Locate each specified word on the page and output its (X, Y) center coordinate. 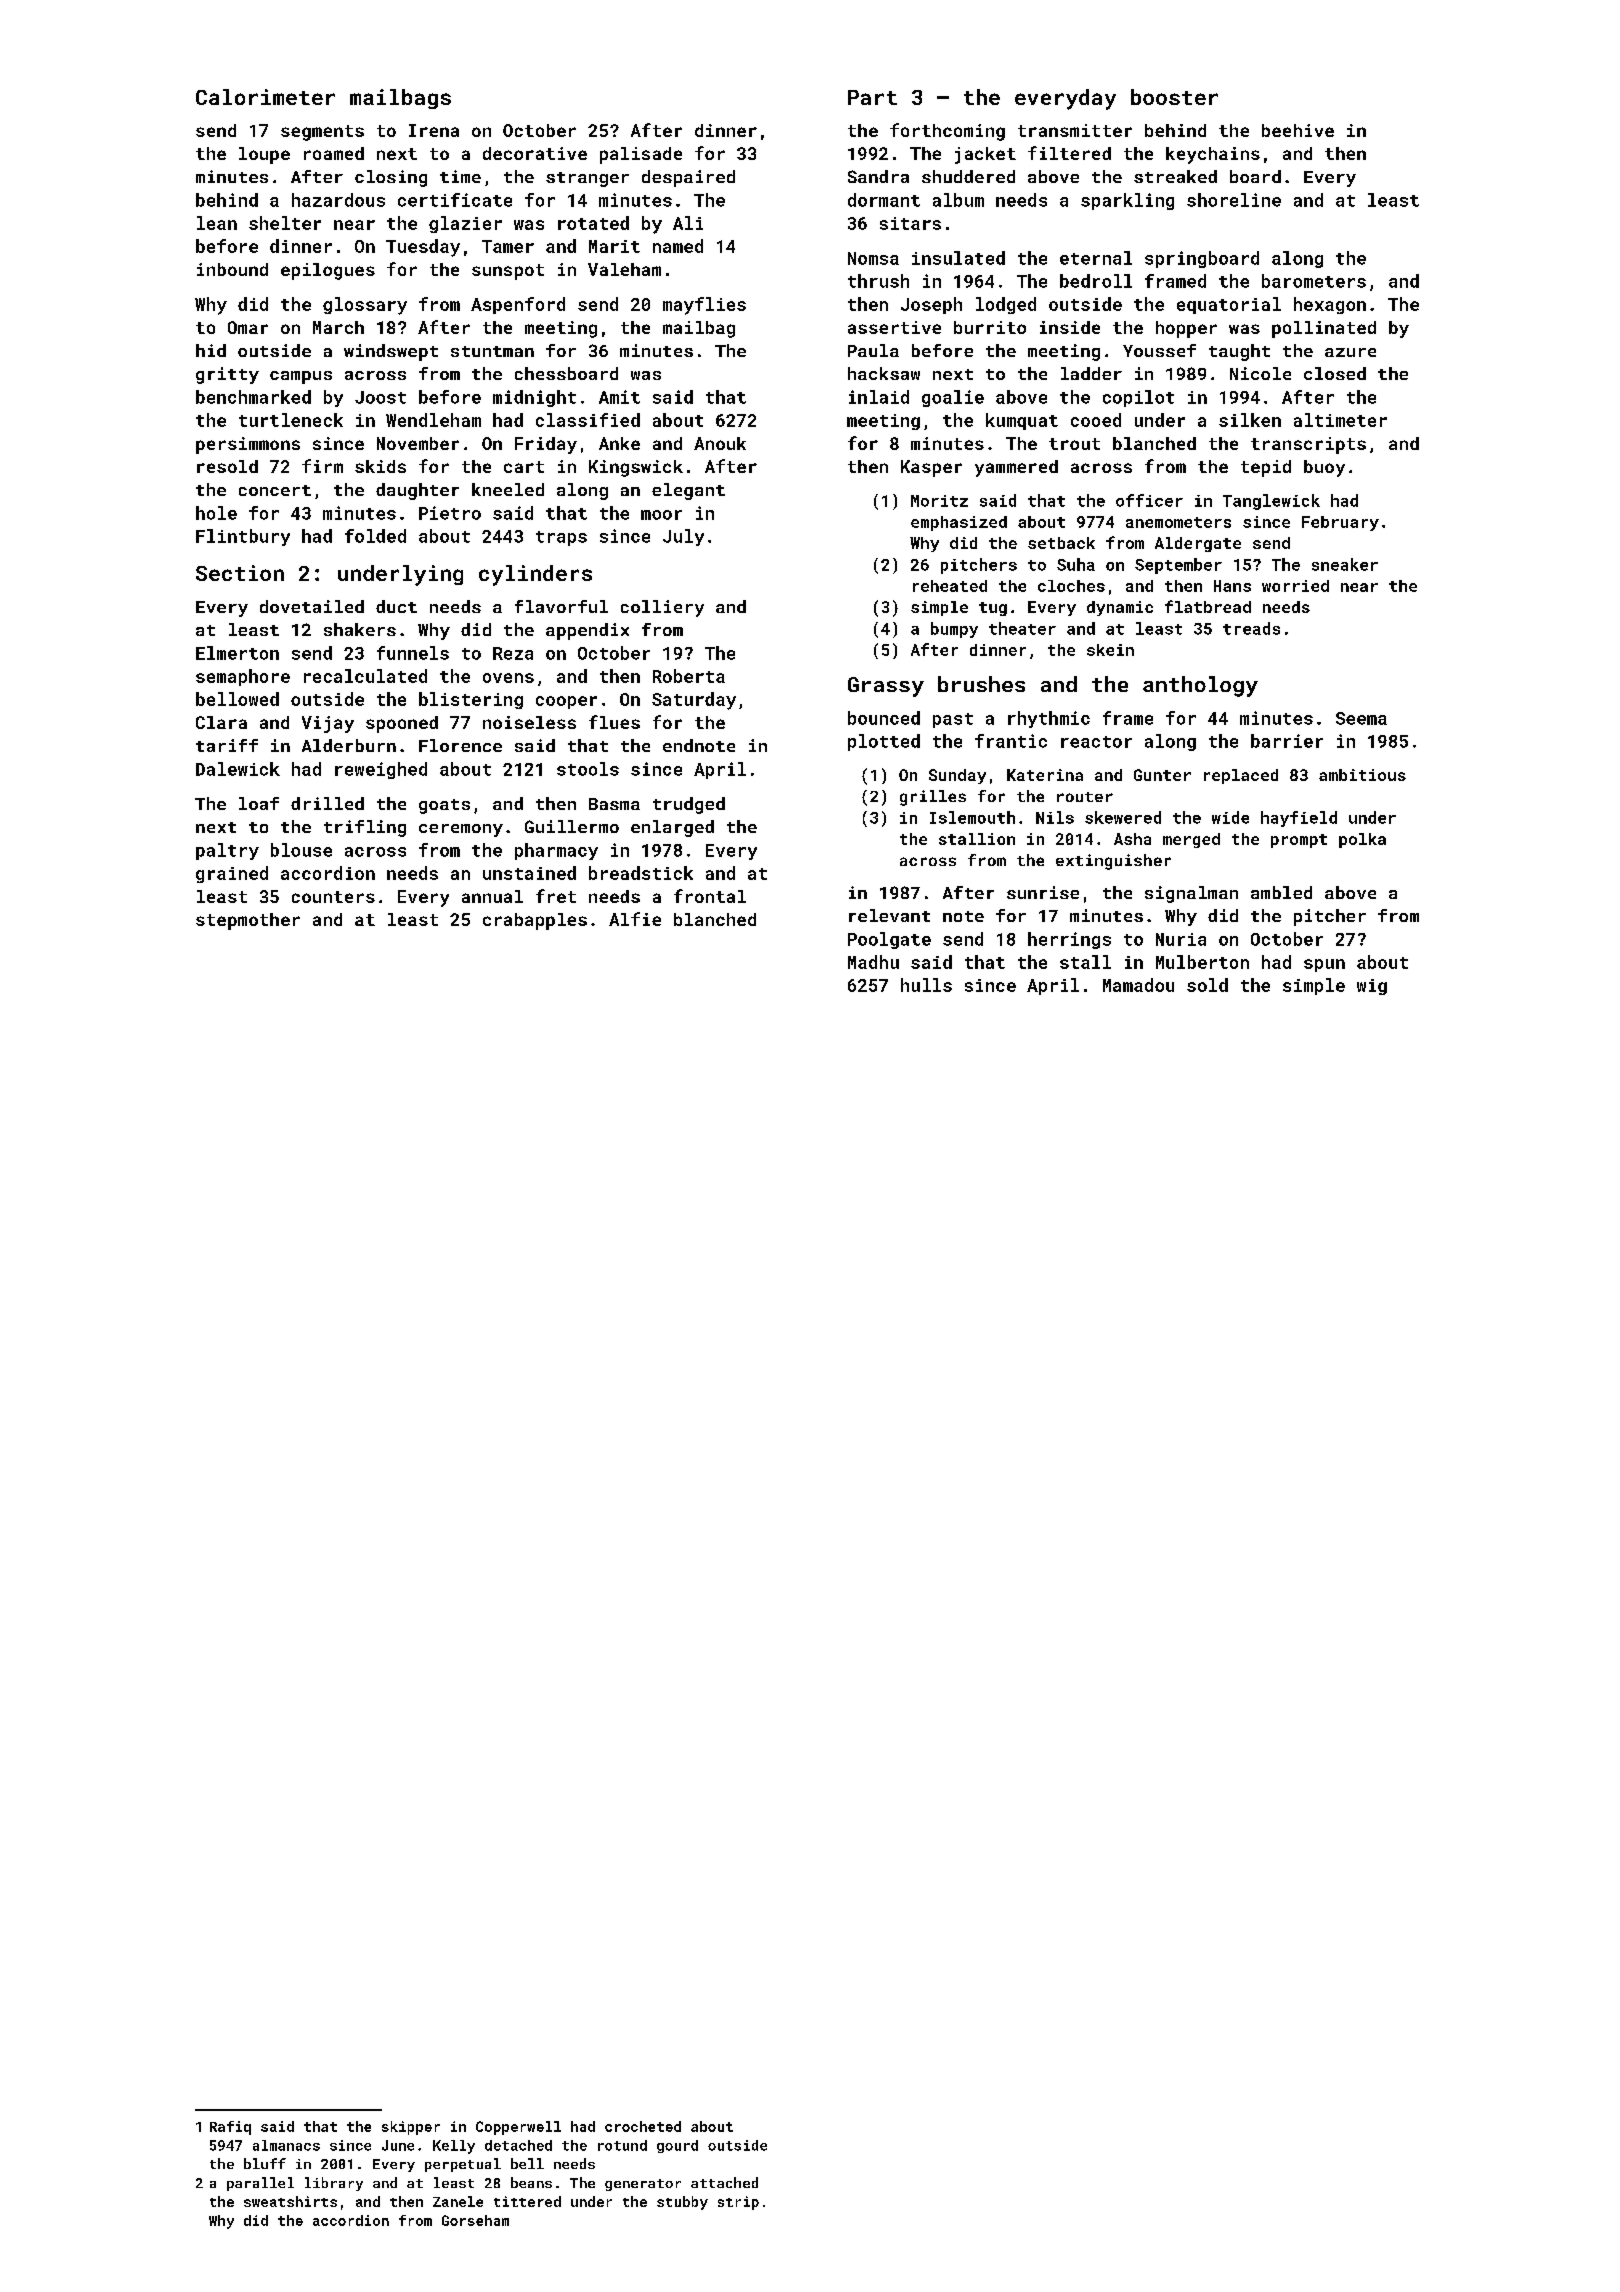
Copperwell (518, 2128)
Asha (1132, 839)
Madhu (873, 962)
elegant (688, 491)
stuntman (492, 351)
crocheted (643, 2126)
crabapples (535, 921)
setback (1061, 543)
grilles (933, 798)
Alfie (635, 919)
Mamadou (1138, 985)
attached (724, 2182)
